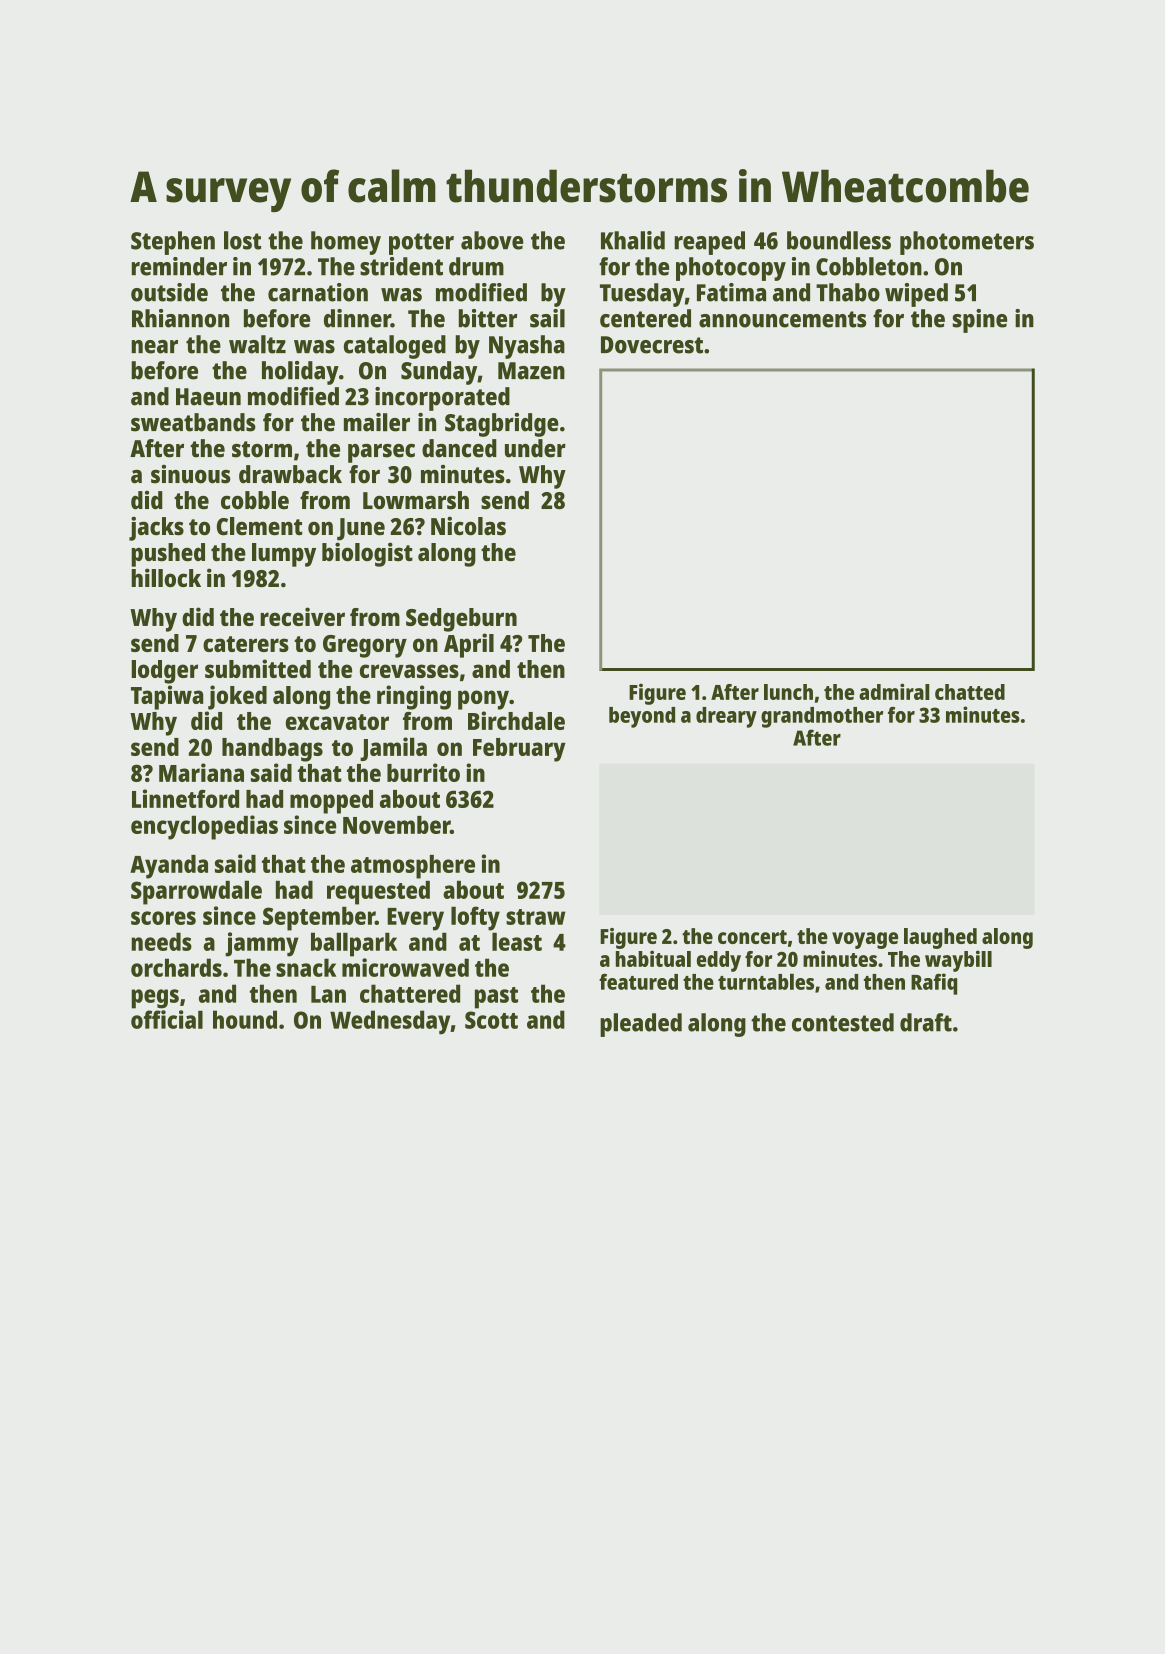  What do you see at coordinates (167, 697) in the image?
I see `Tapiwa` at bounding box center [167, 697].
